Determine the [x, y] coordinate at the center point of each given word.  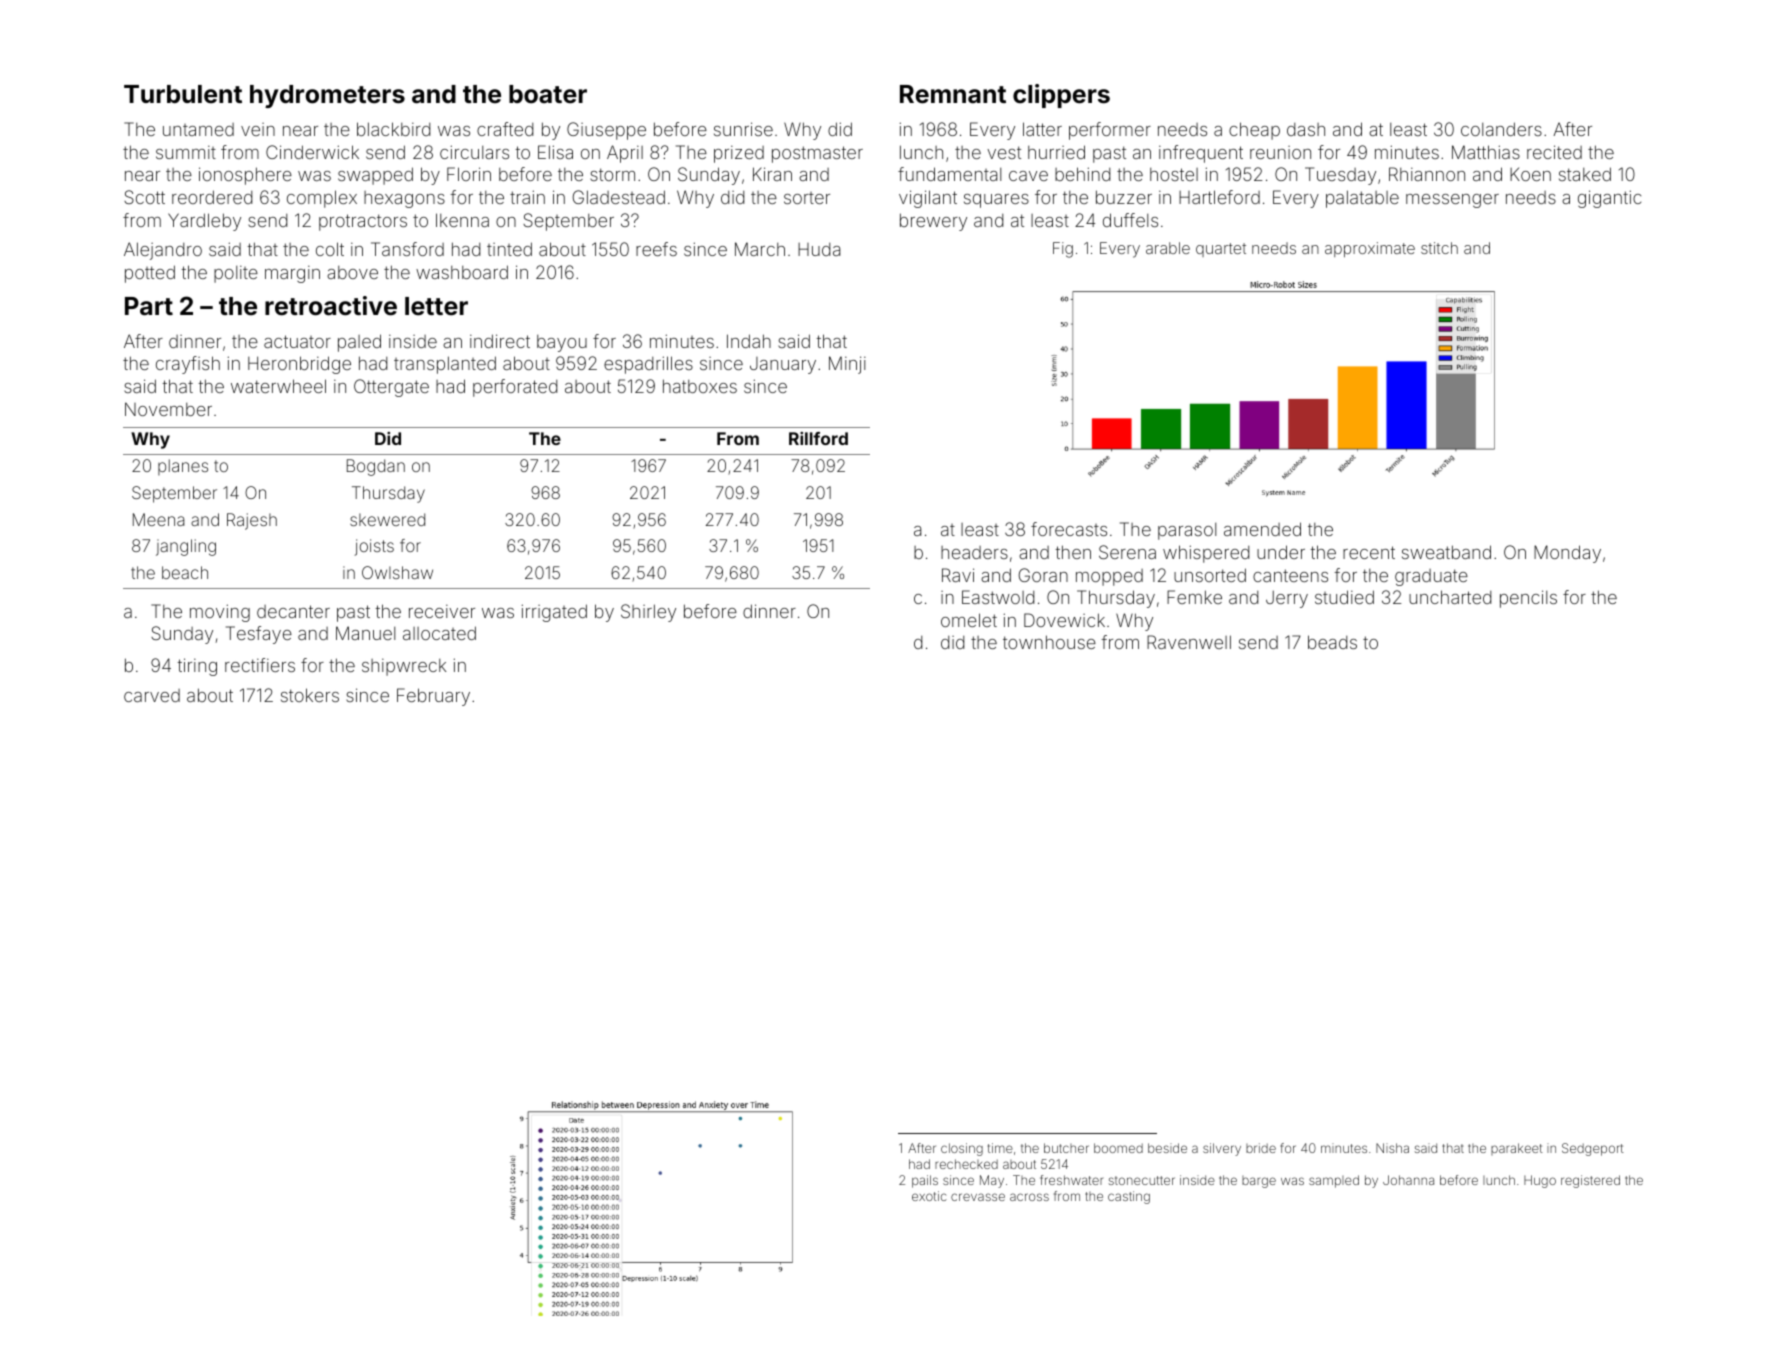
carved [152, 695]
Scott [144, 197]
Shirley [648, 613]
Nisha [1392, 1148]
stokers [310, 695]
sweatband [1446, 552]
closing [962, 1149]
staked [1585, 174]
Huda [819, 249]
